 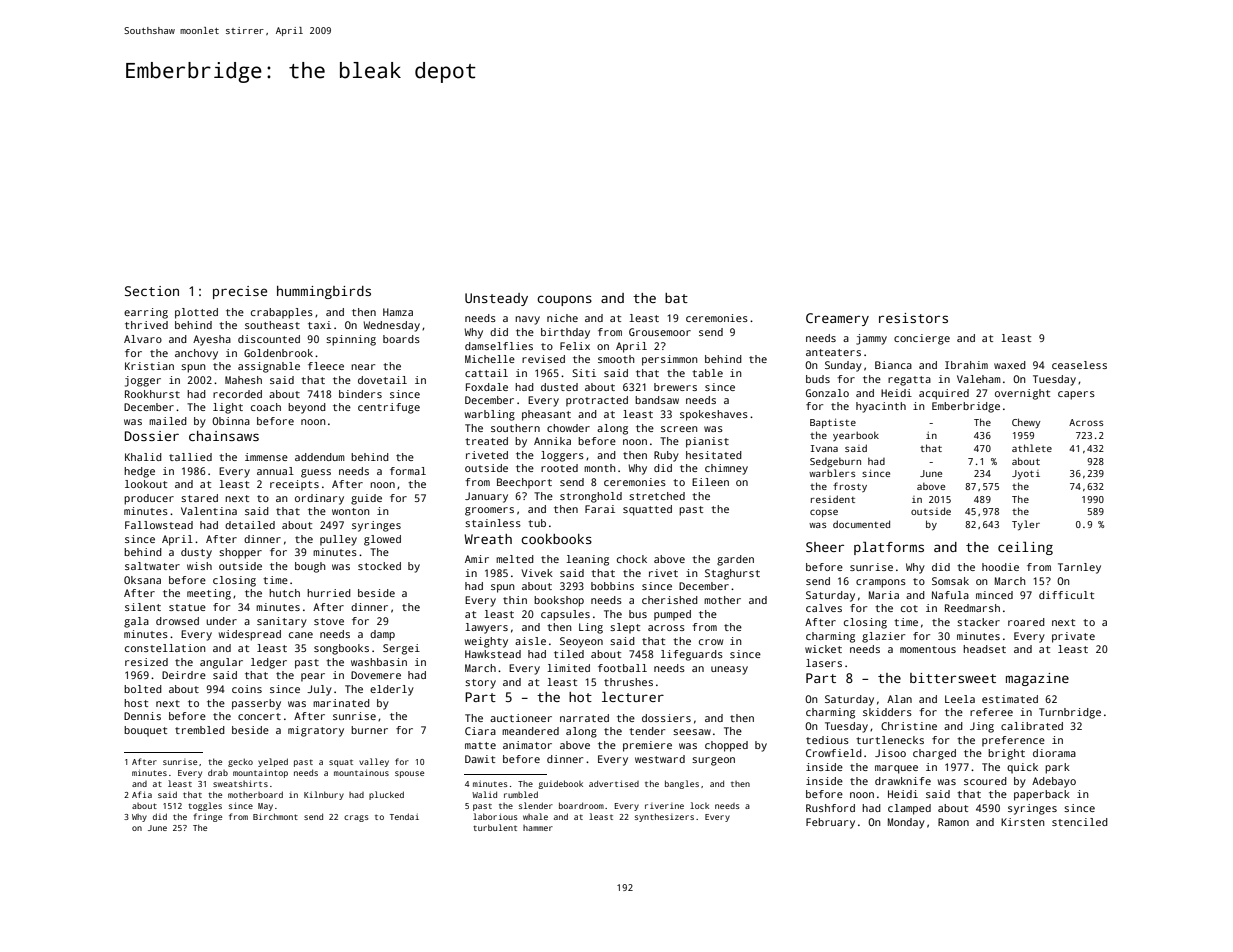 I want to click on bus, so click(x=638, y=614).
